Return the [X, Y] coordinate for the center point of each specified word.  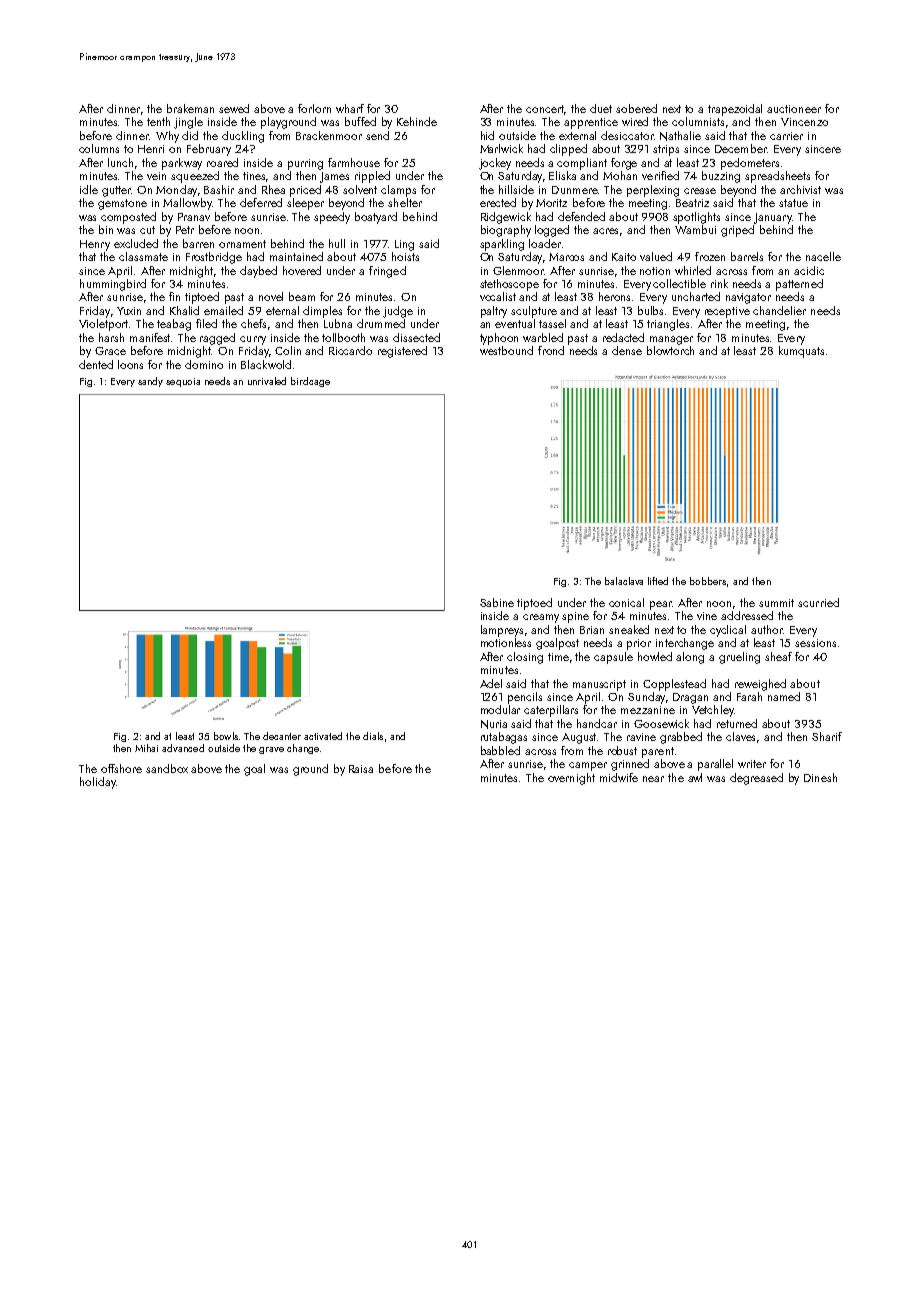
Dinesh [820, 777]
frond [551, 350]
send [377, 135]
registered [402, 352]
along [690, 658]
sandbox [167, 768]
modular [500, 709]
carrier [786, 136]
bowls [226, 736]
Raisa [361, 769]
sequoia [183, 382]
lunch [120, 162]
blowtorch [670, 350]
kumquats [801, 352]
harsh [111, 337]
